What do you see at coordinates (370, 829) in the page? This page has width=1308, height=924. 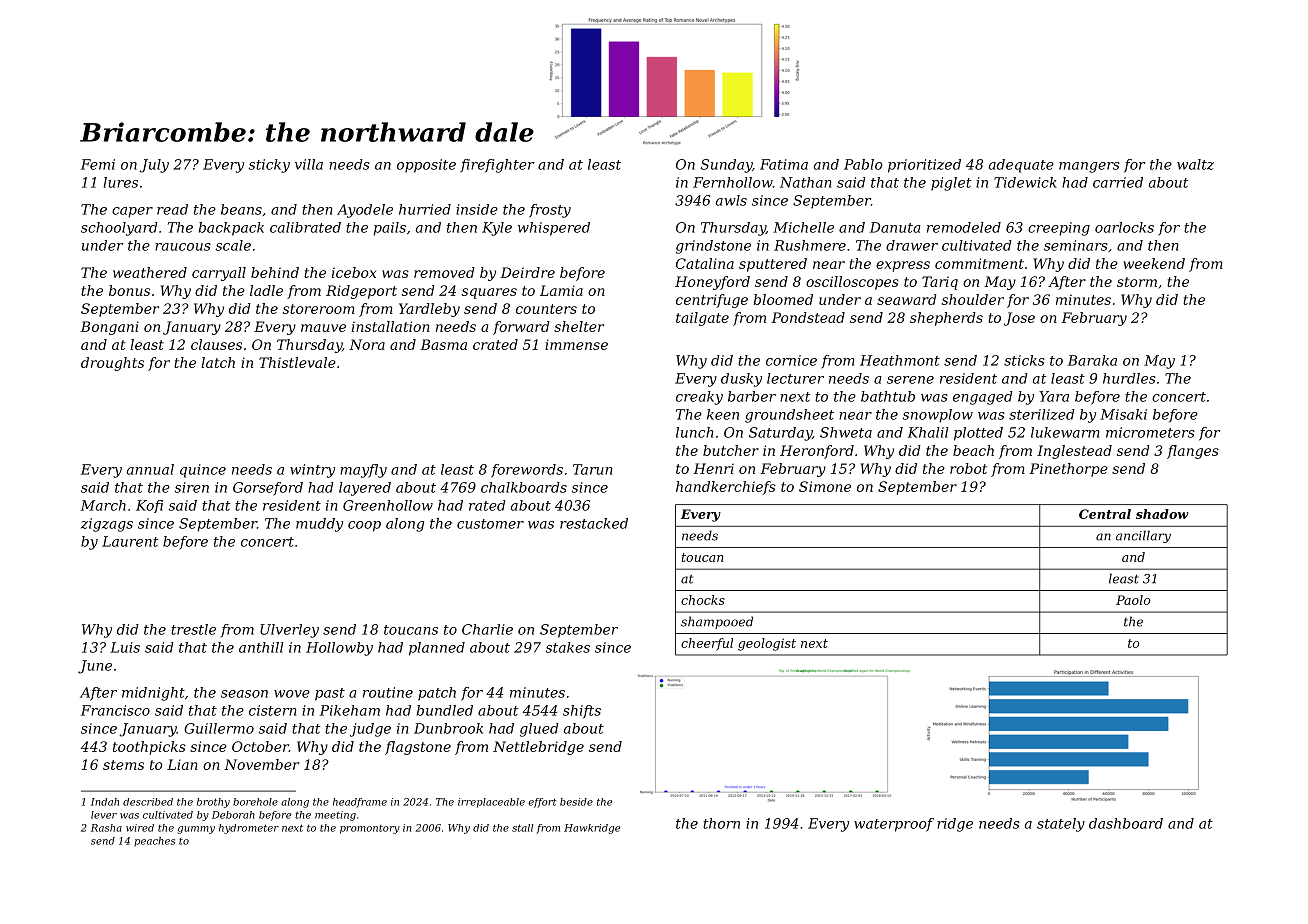 I see `promontory` at bounding box center [370, 829].
